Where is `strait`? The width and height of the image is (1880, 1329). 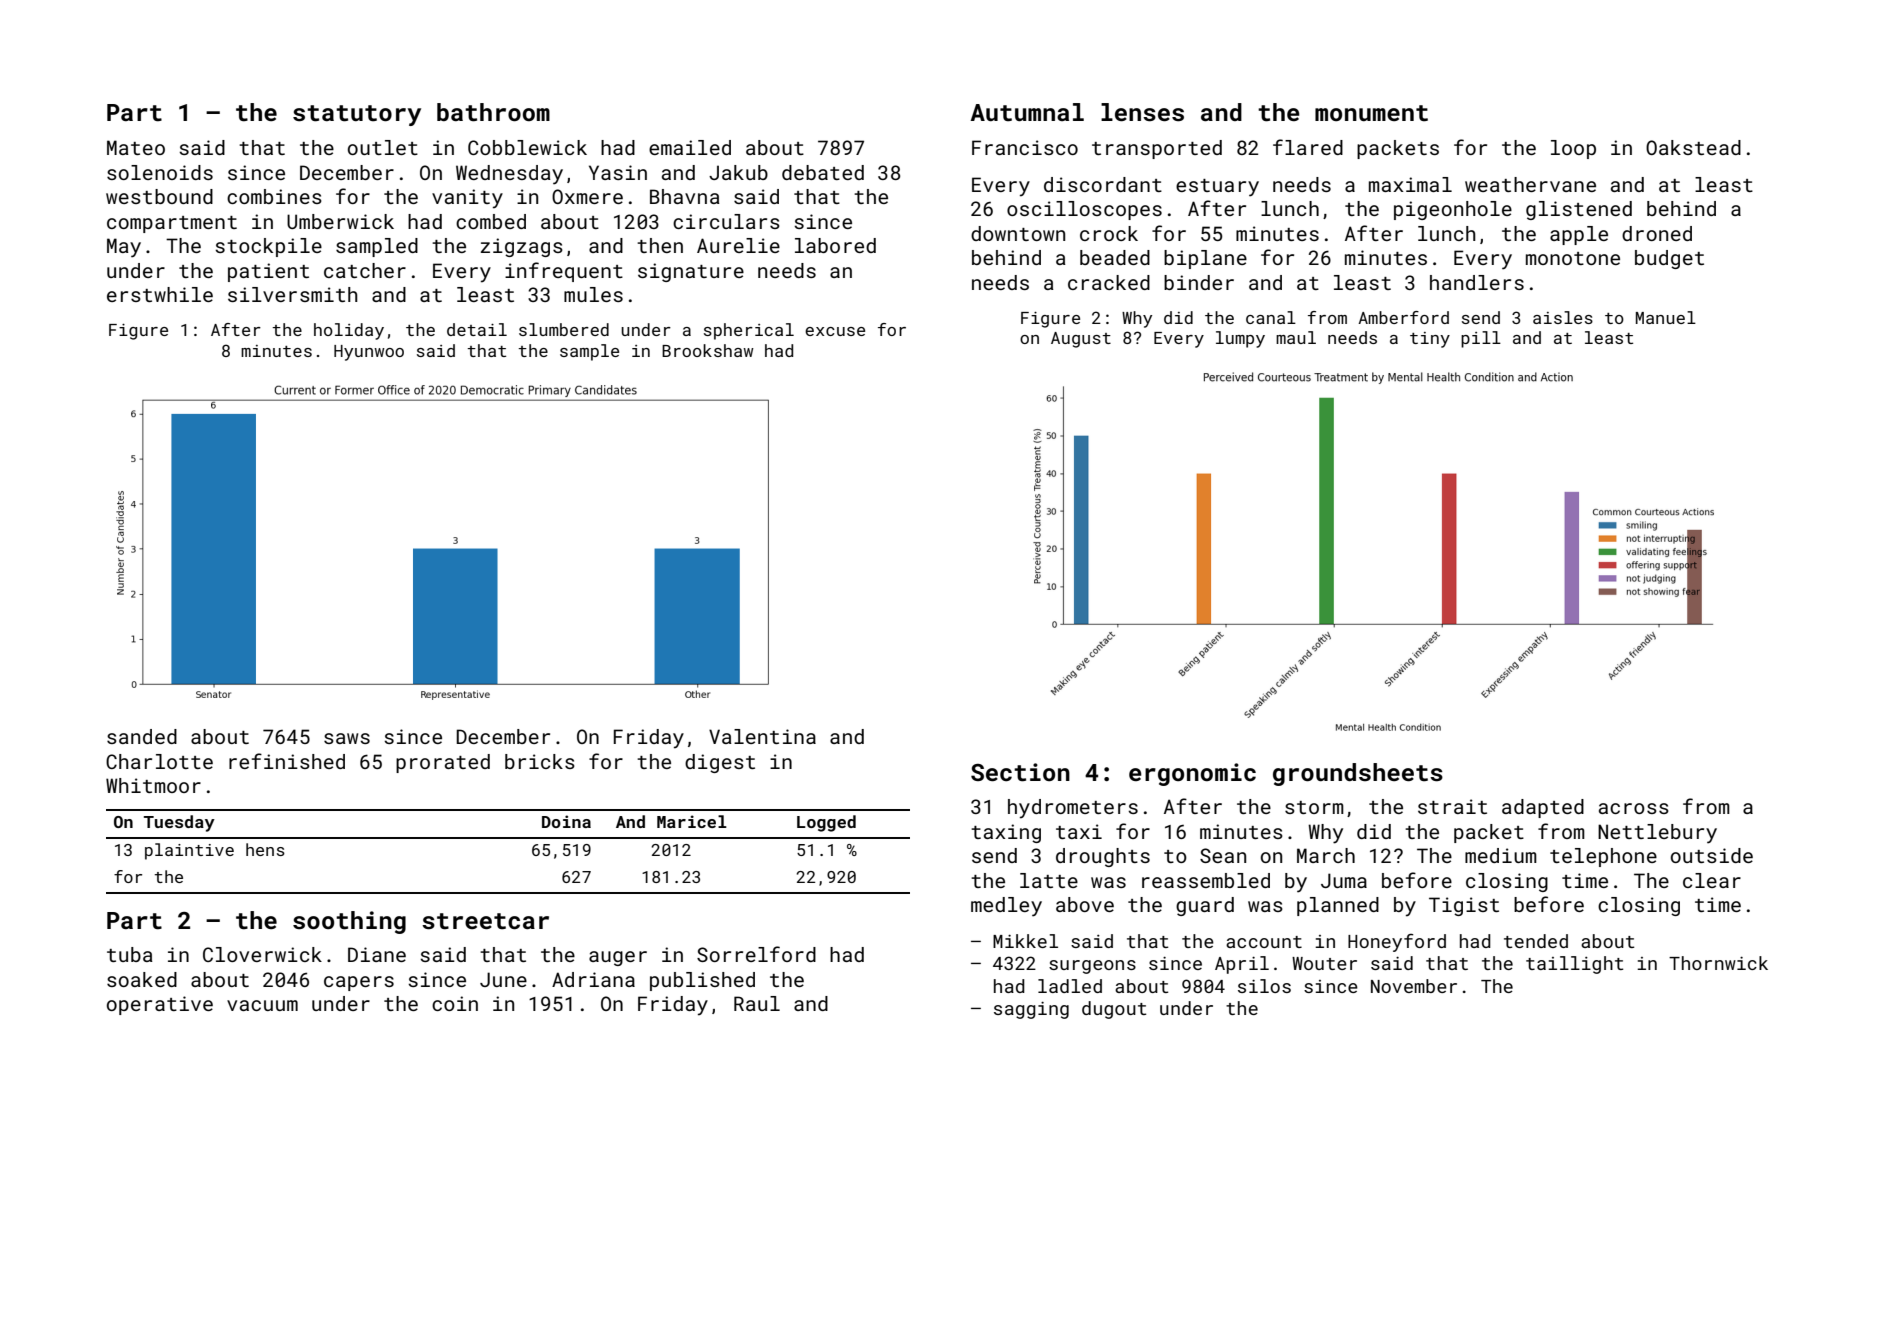 strait is located at coordinates (1452, 806).
